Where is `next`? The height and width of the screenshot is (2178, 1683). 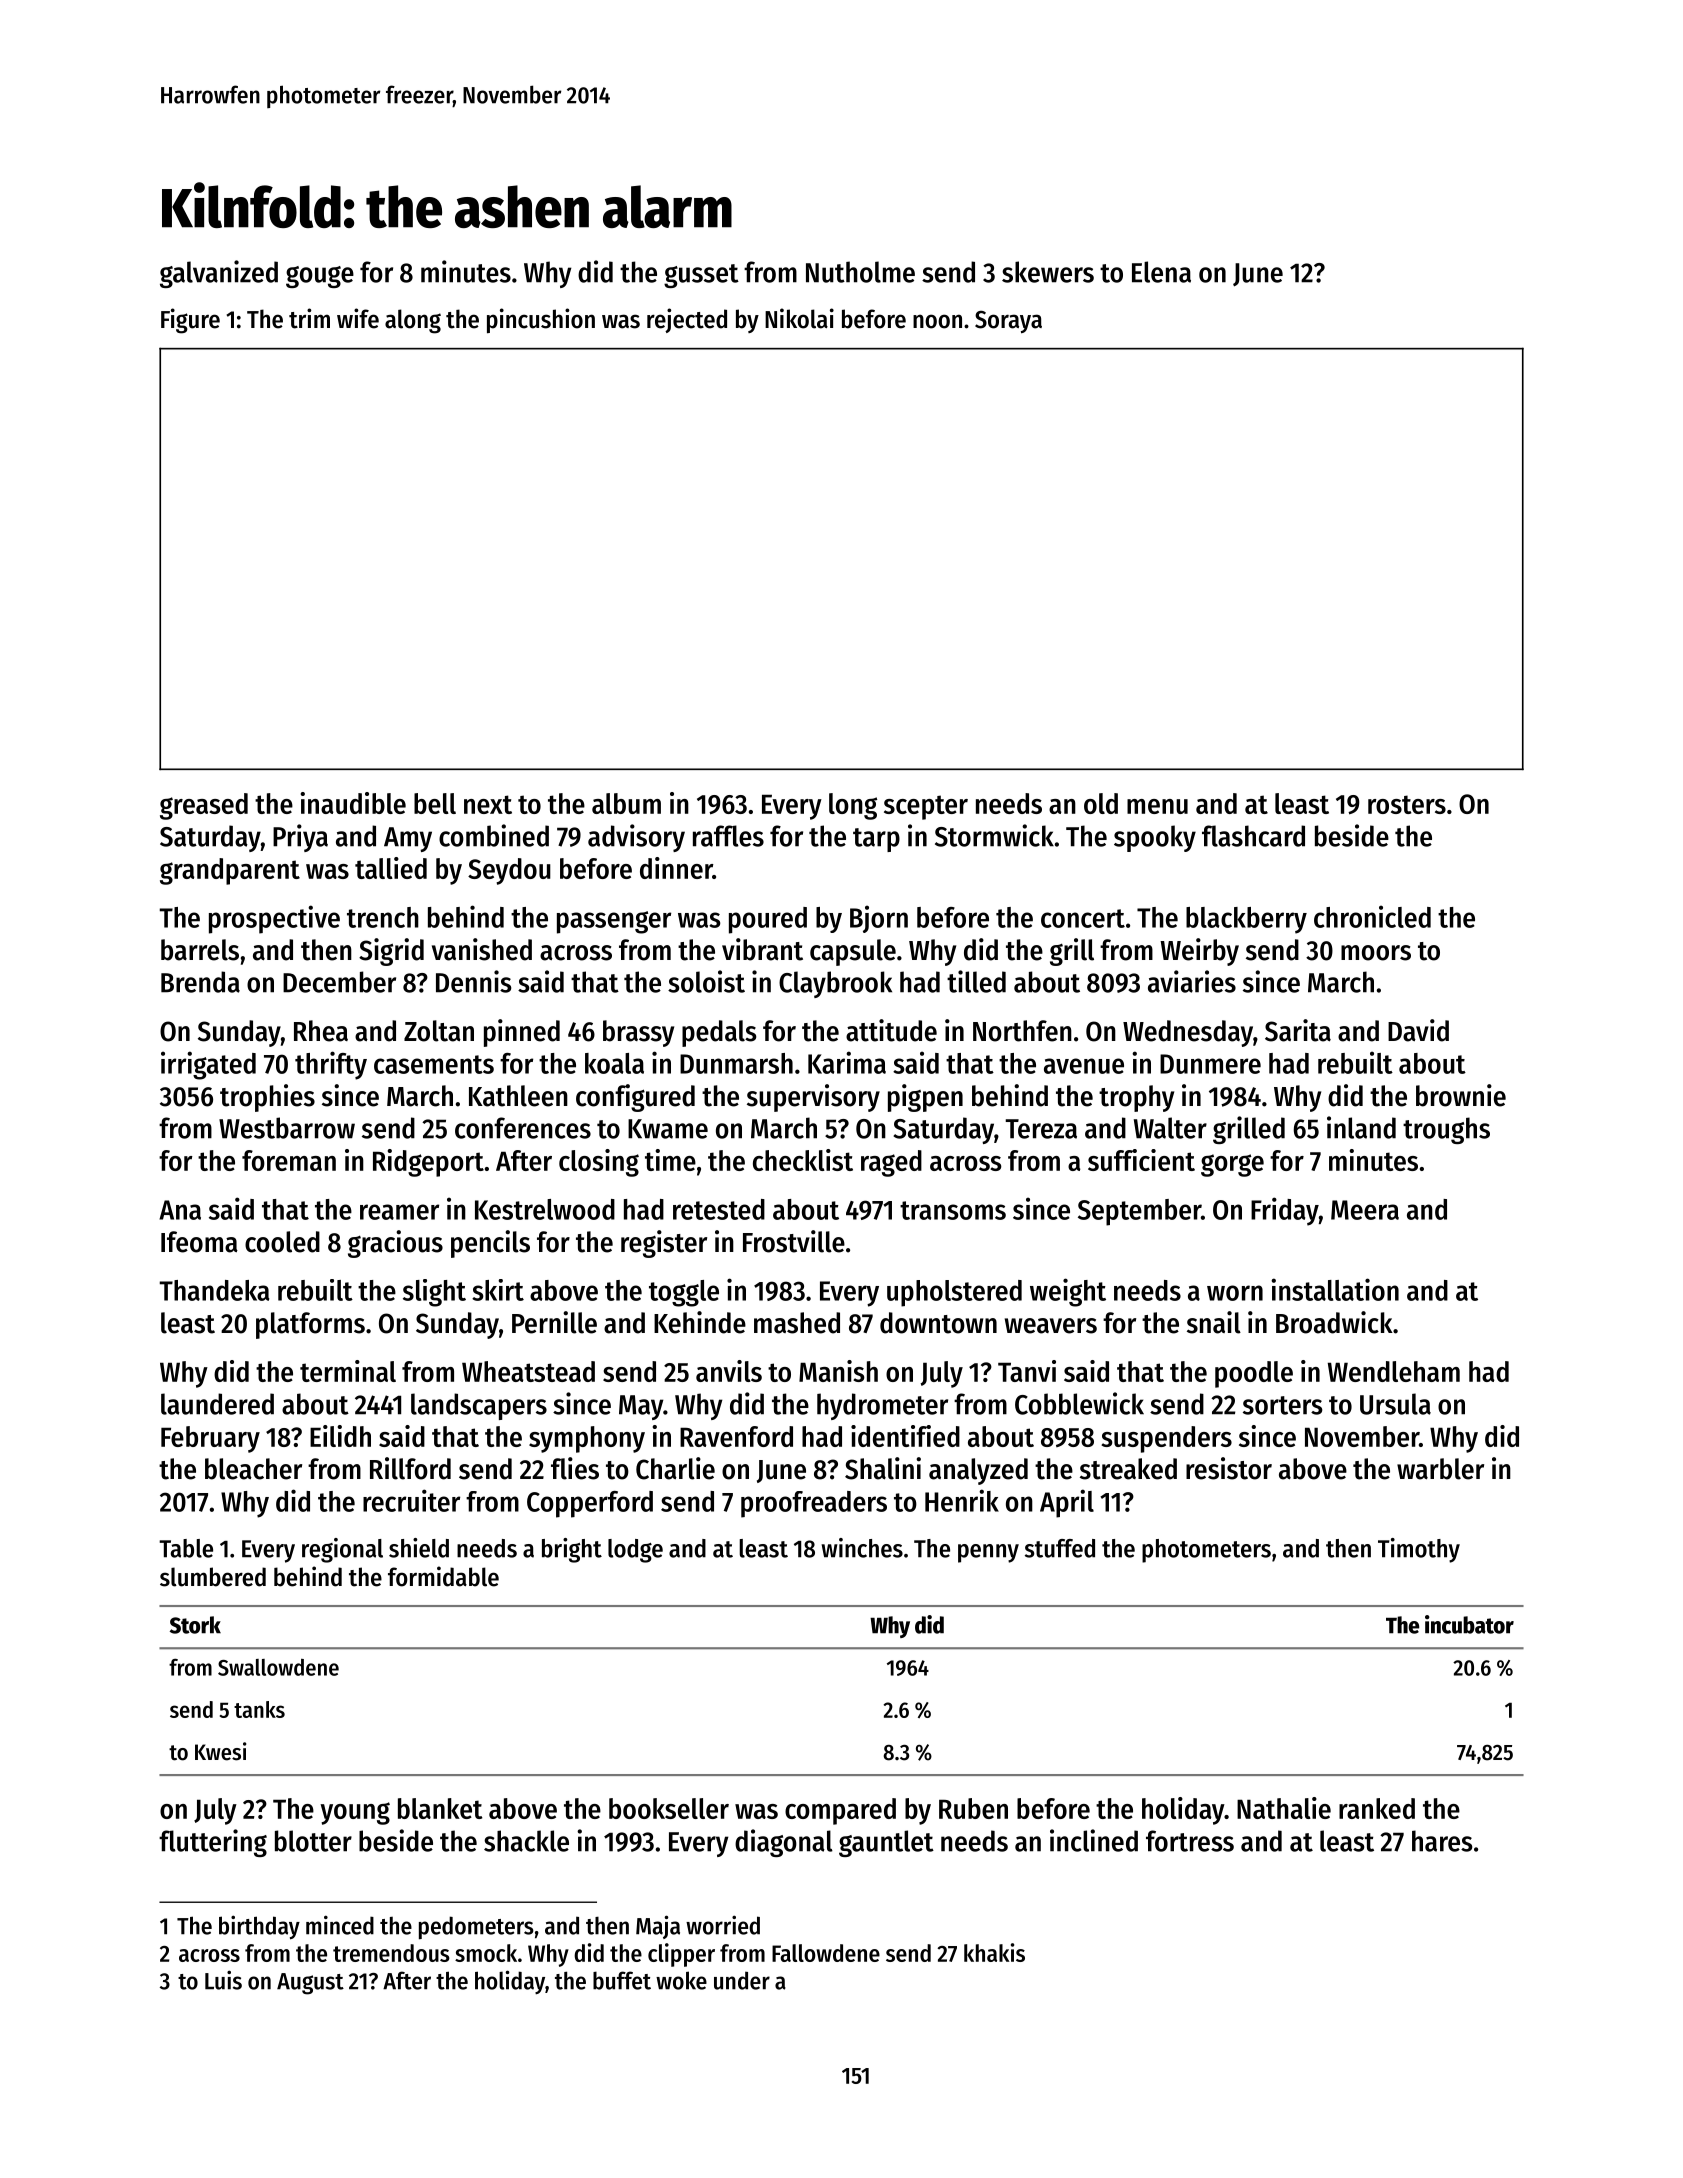
next is located at coordinates (488, 804).
